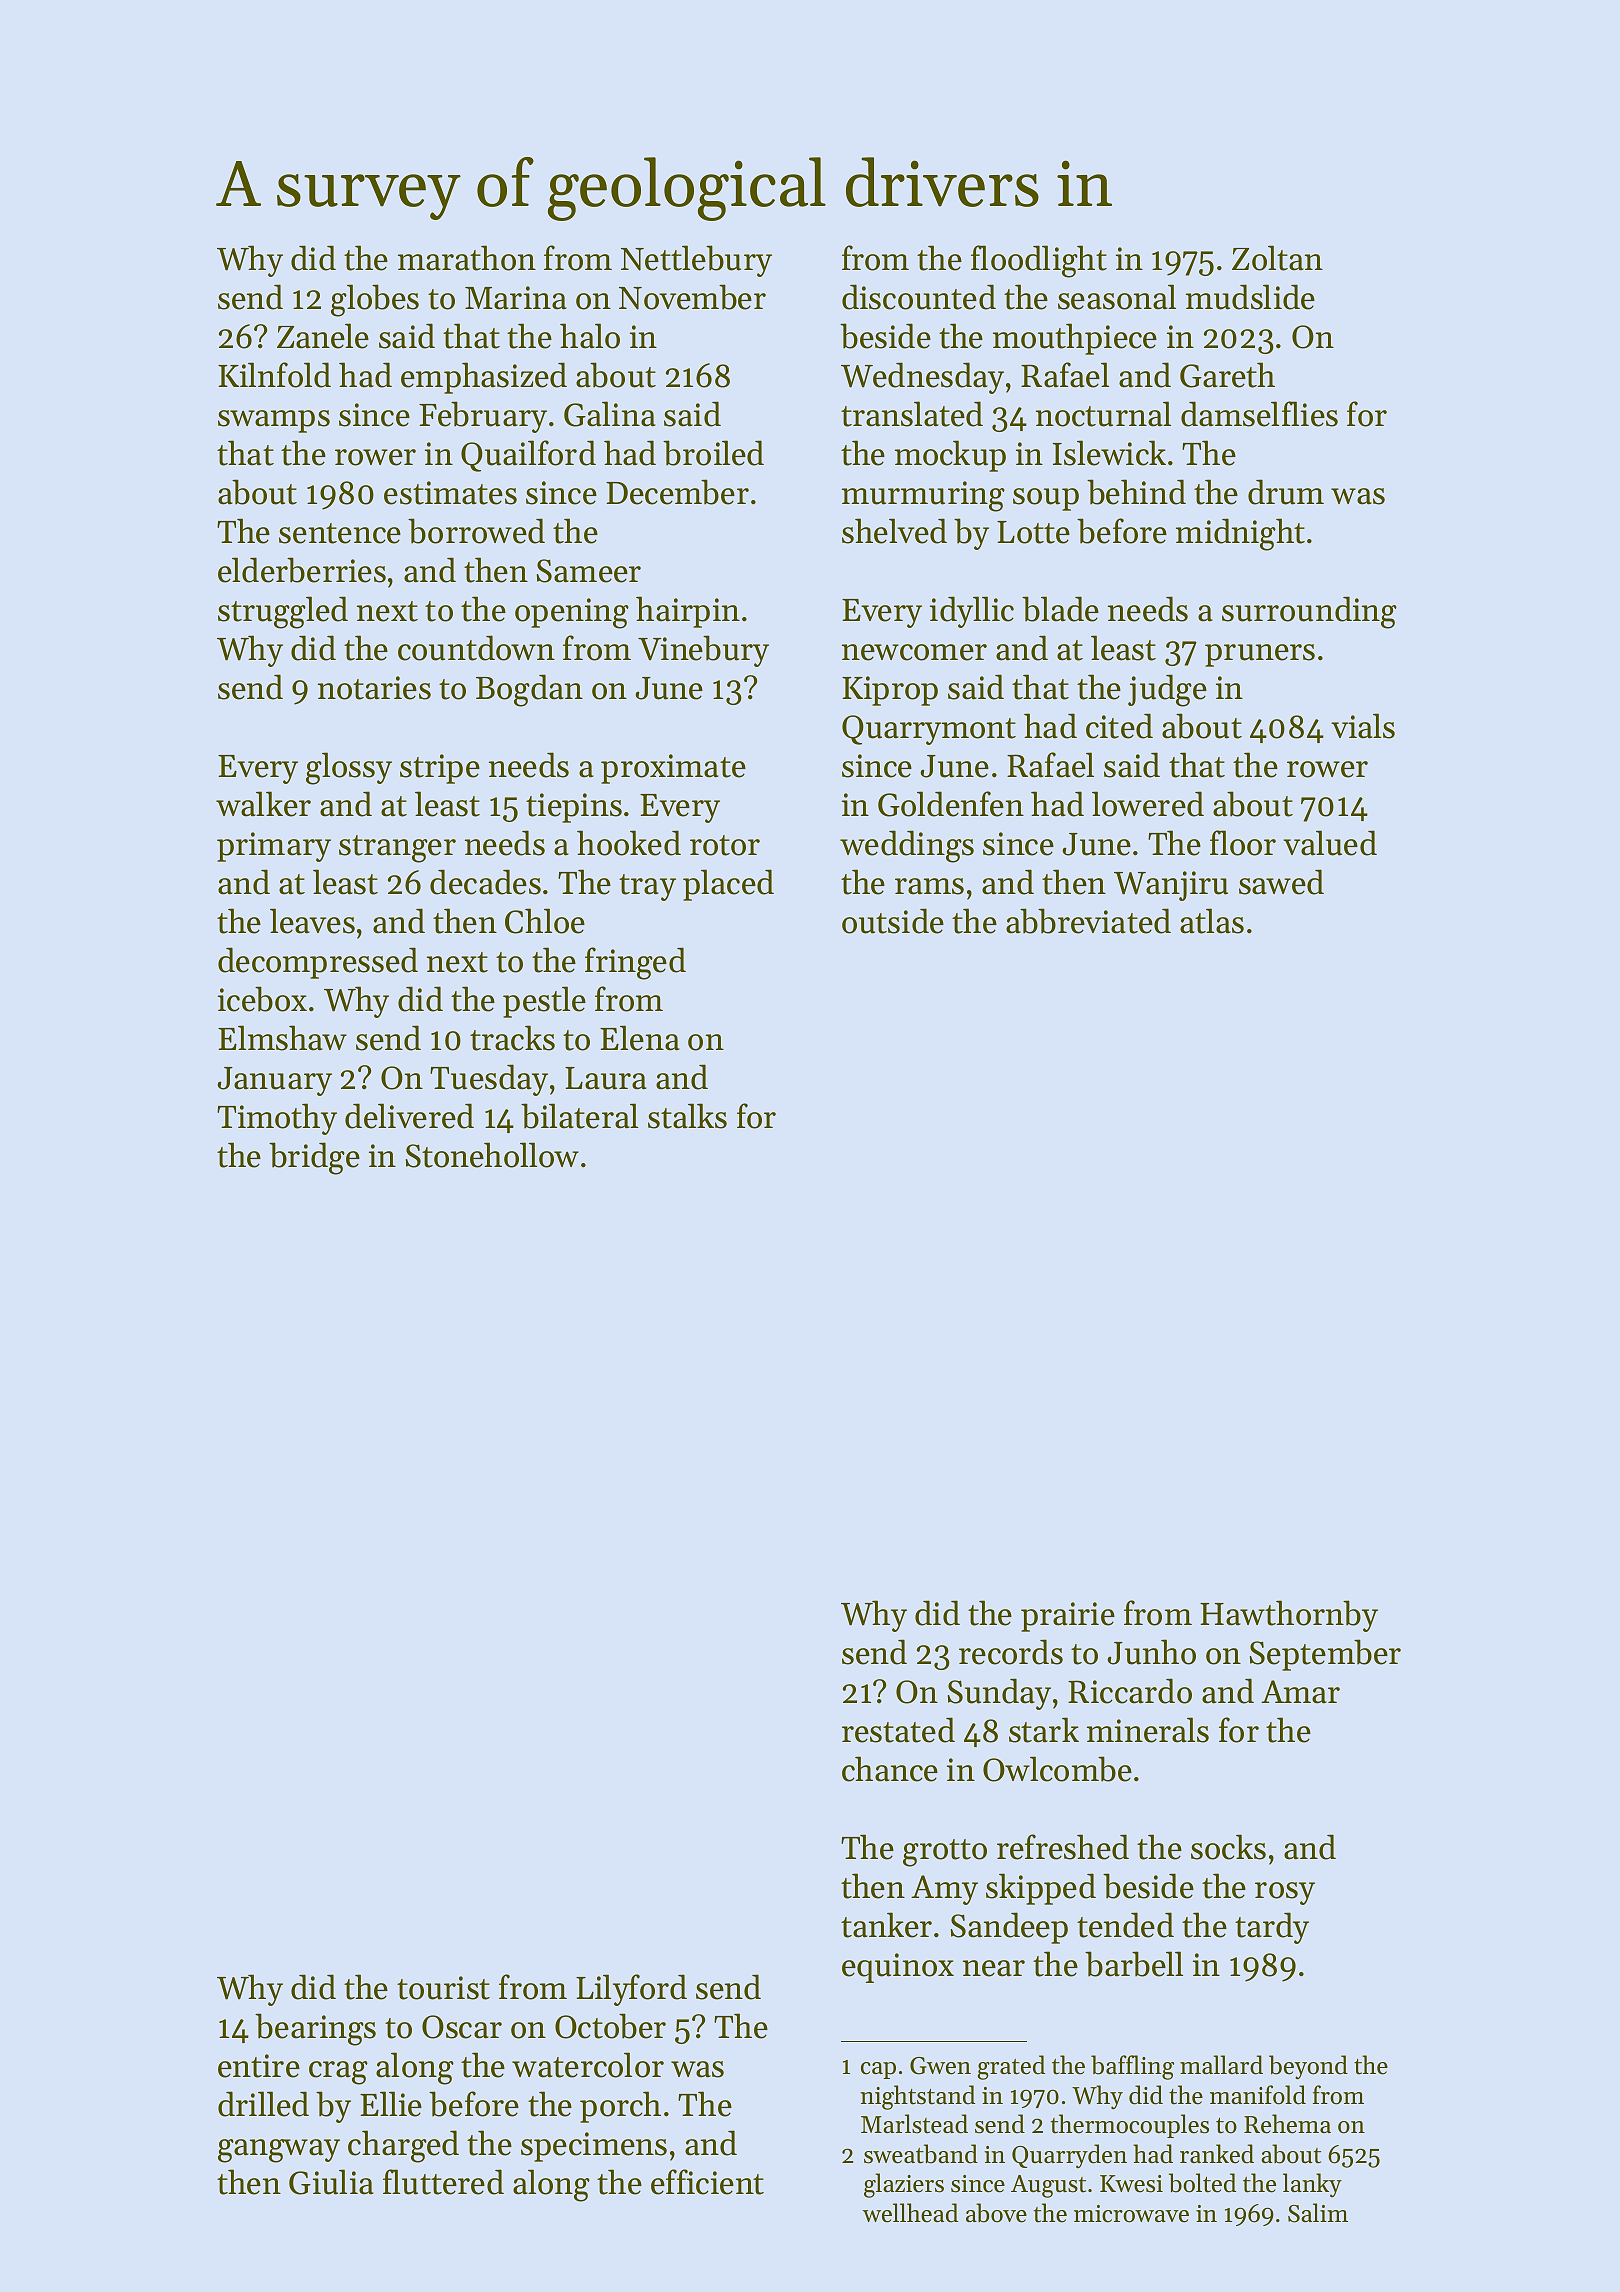 The image size is (1620, 2292). What do you see at coordinates (1068, 1617) in the document?
I see `prairie` at bounding box center [1068, 1617].
